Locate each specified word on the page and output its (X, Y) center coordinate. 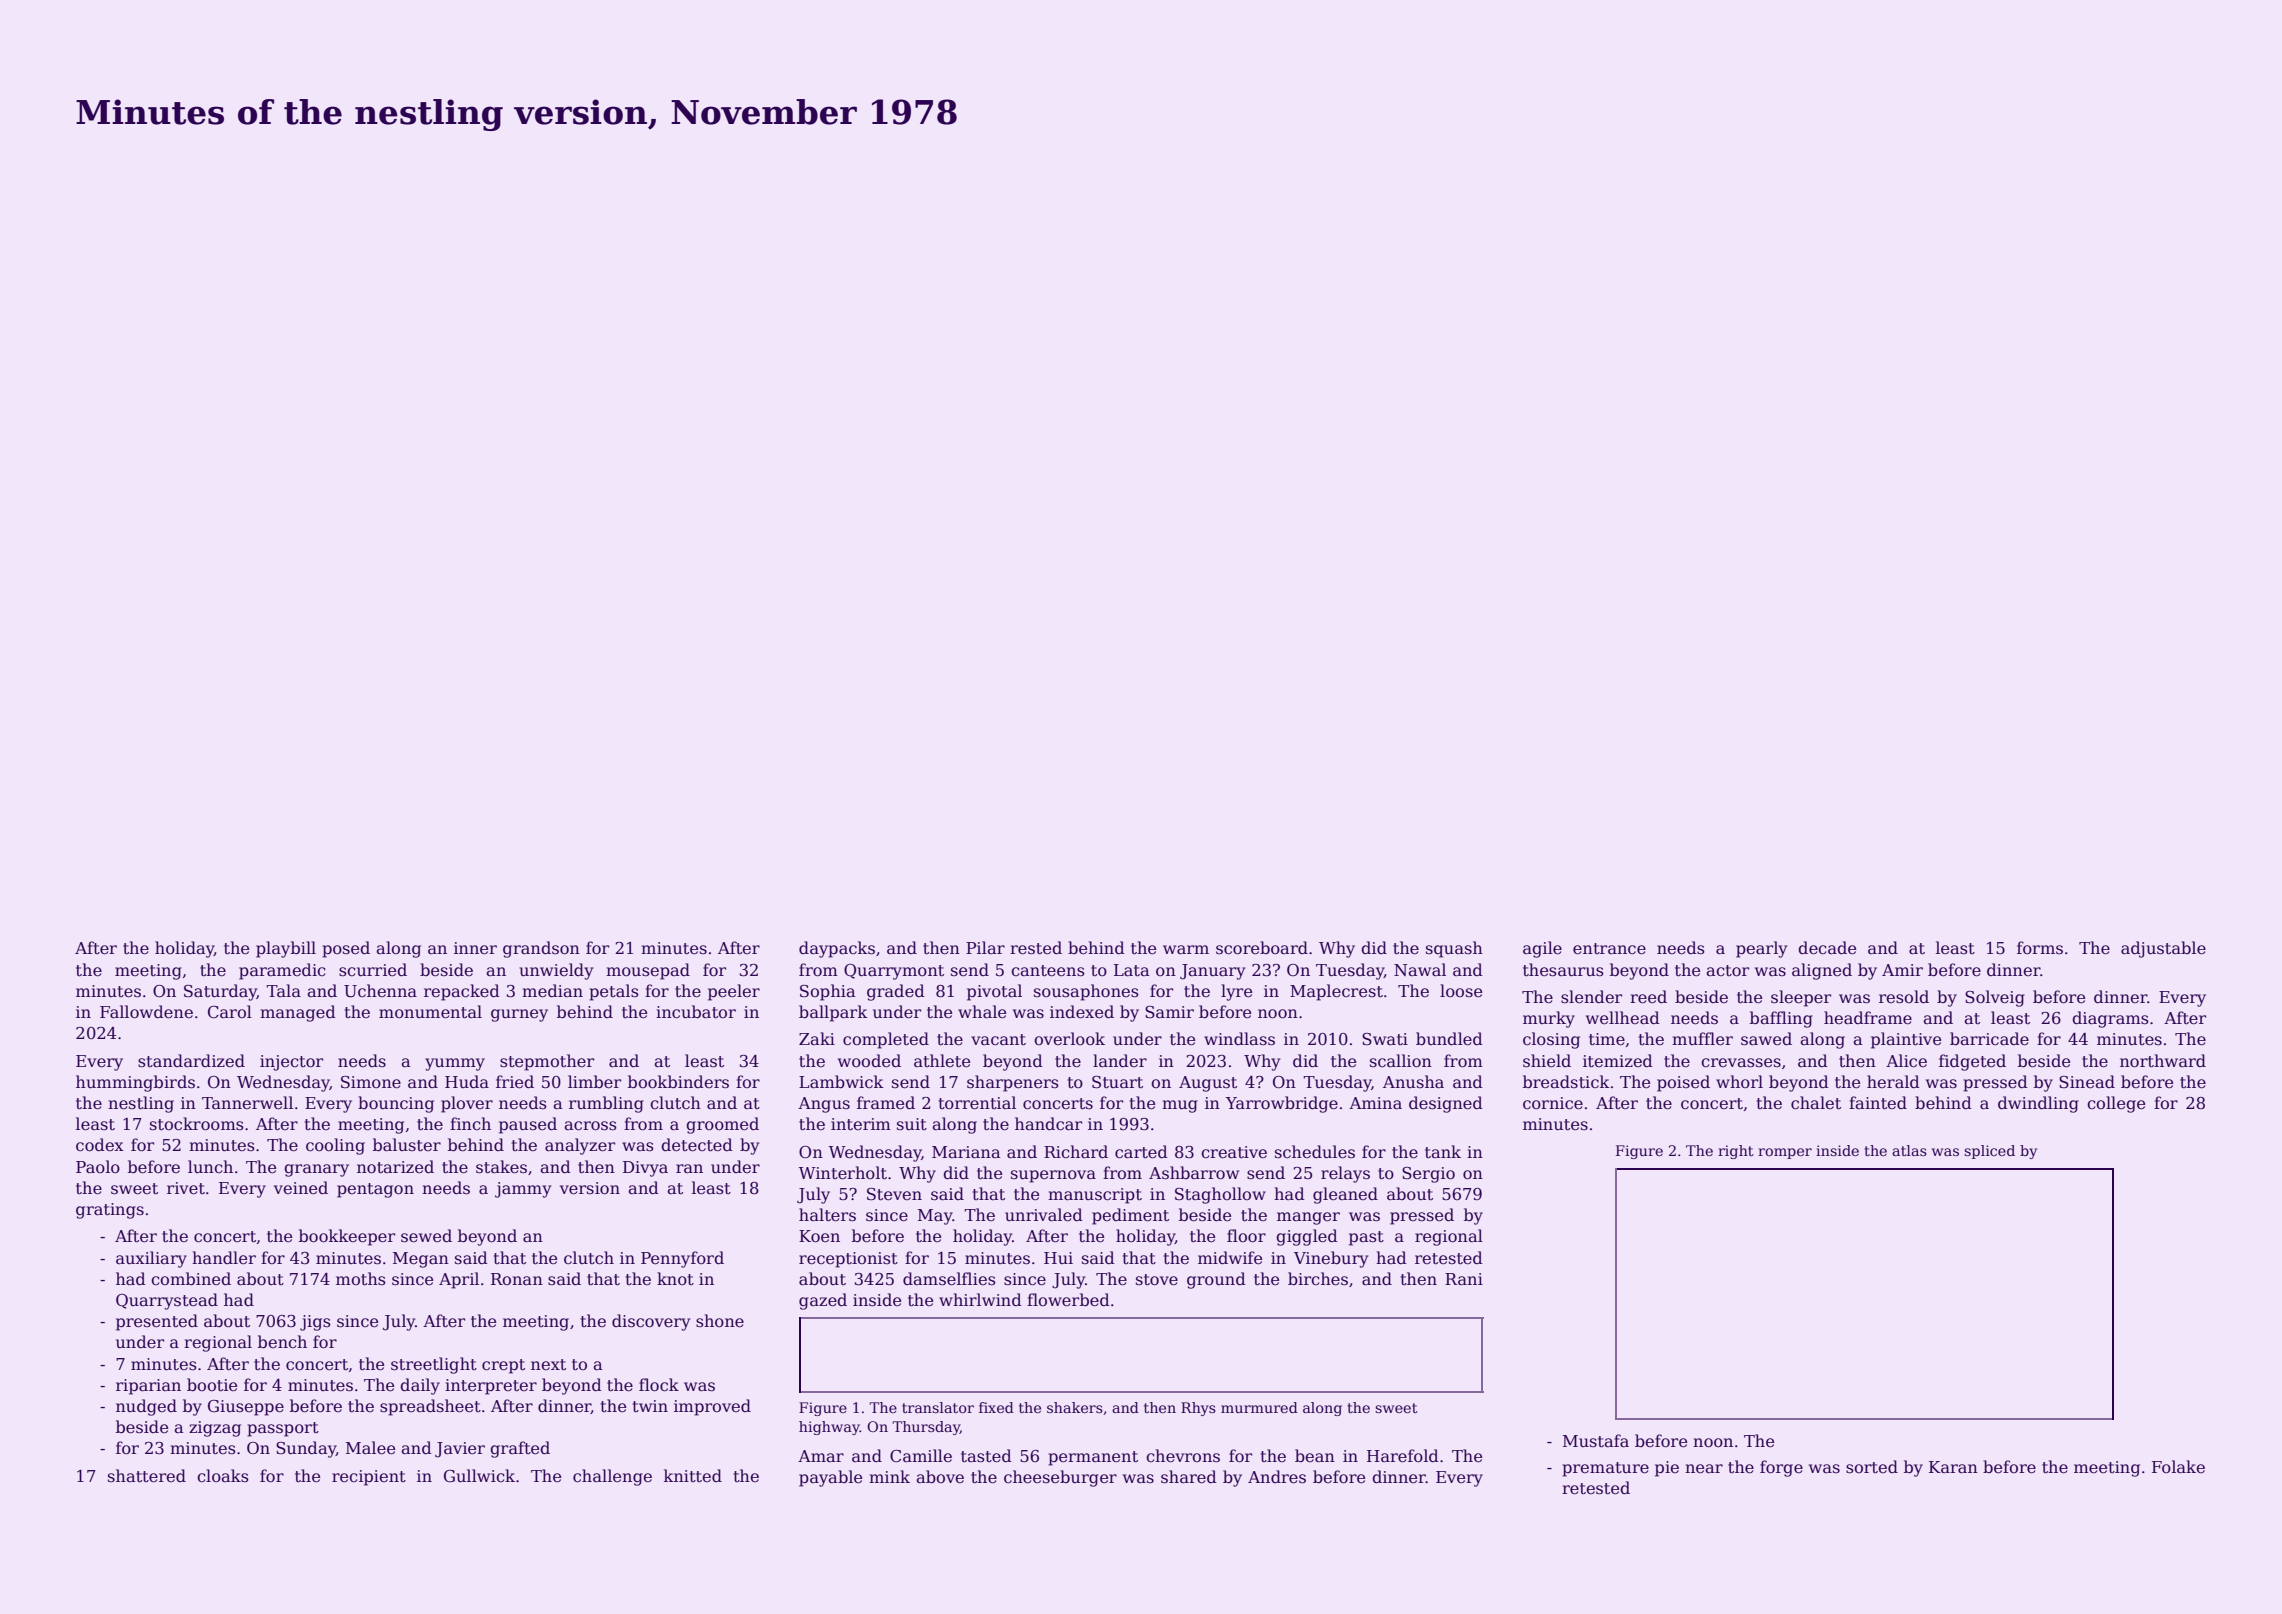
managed (298, 1013)
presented (157, 1322)
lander (1120, 1060)
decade (1827, 948)
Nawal (1420, 970)
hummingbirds (135, 1083)
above (940, 1476)
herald (1893, 1082)
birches (1318, 1279)
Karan (1953, 1467)
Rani (1464, 1279)
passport (283, 1429)
